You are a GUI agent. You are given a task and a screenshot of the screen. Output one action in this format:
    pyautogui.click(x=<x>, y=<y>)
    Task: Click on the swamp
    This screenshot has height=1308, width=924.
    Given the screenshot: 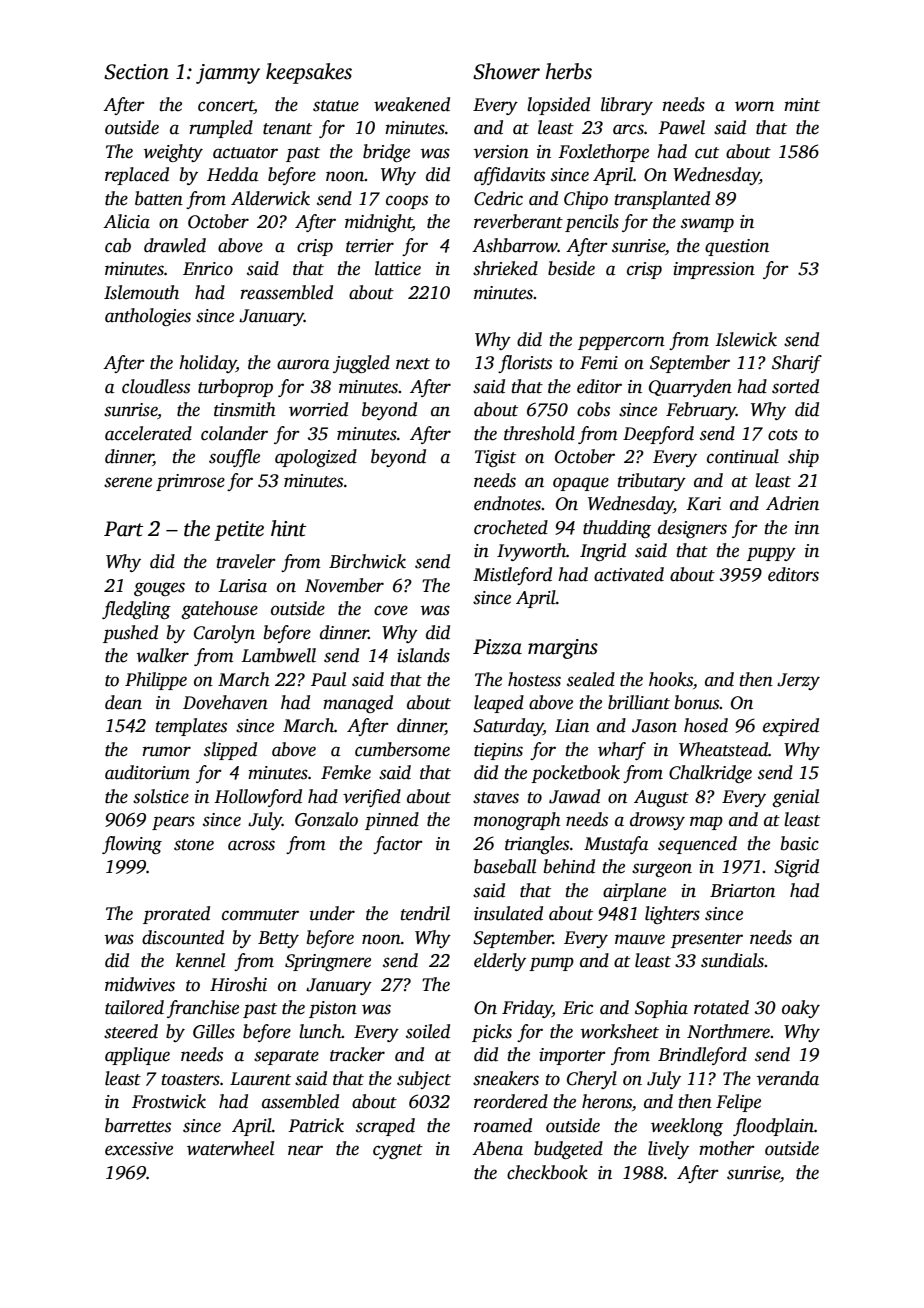 What is the action you would take?
    pyautogui.click(x=707, y=225)
